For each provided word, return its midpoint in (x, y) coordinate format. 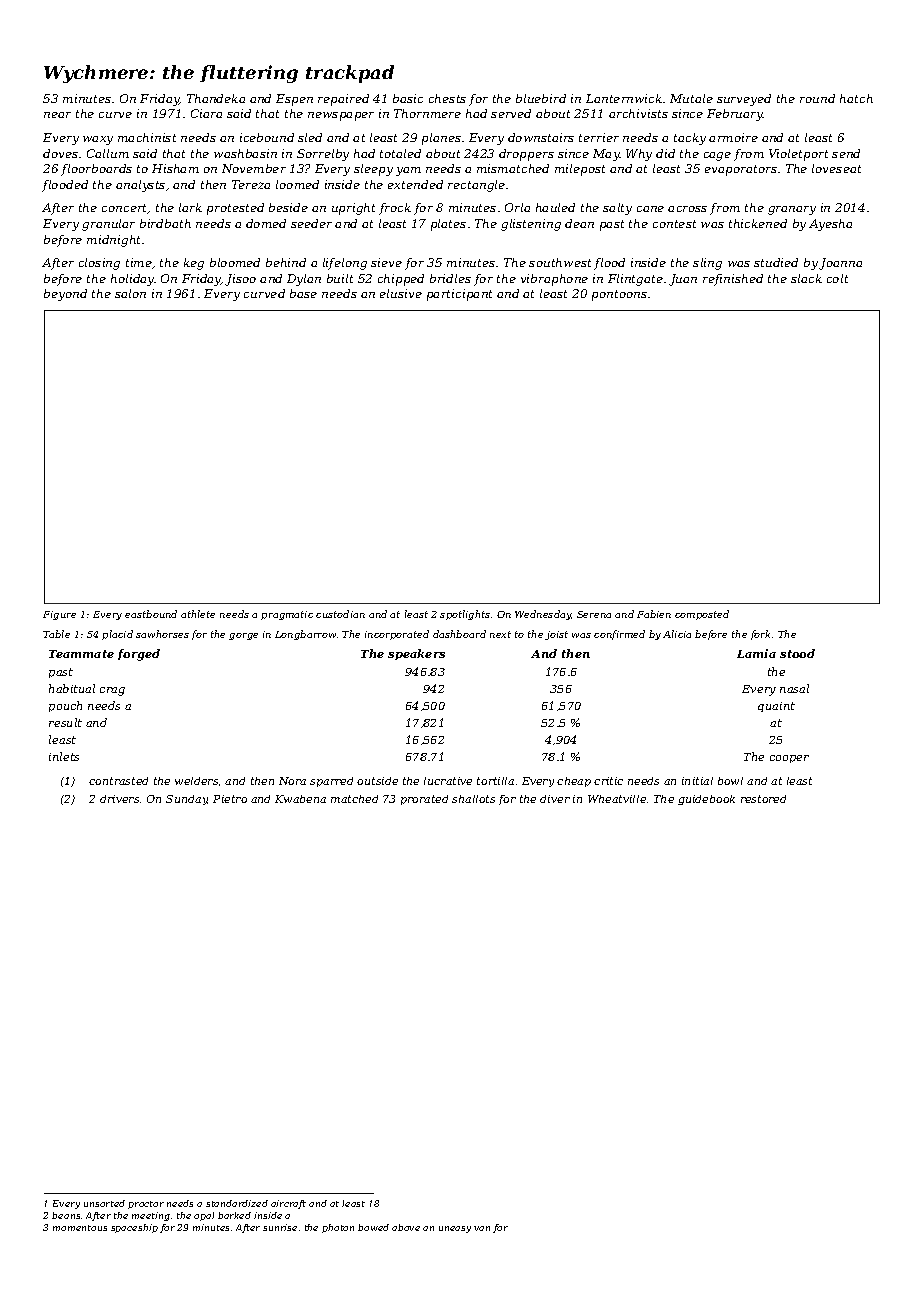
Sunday (187, 800)
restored (763, 799)
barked (234, 1215)
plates (448, 225)
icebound (267, 137)
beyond (65, 295)
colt (837, 278)
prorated (424, 800)
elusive (401, 293)
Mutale (691, 98)
